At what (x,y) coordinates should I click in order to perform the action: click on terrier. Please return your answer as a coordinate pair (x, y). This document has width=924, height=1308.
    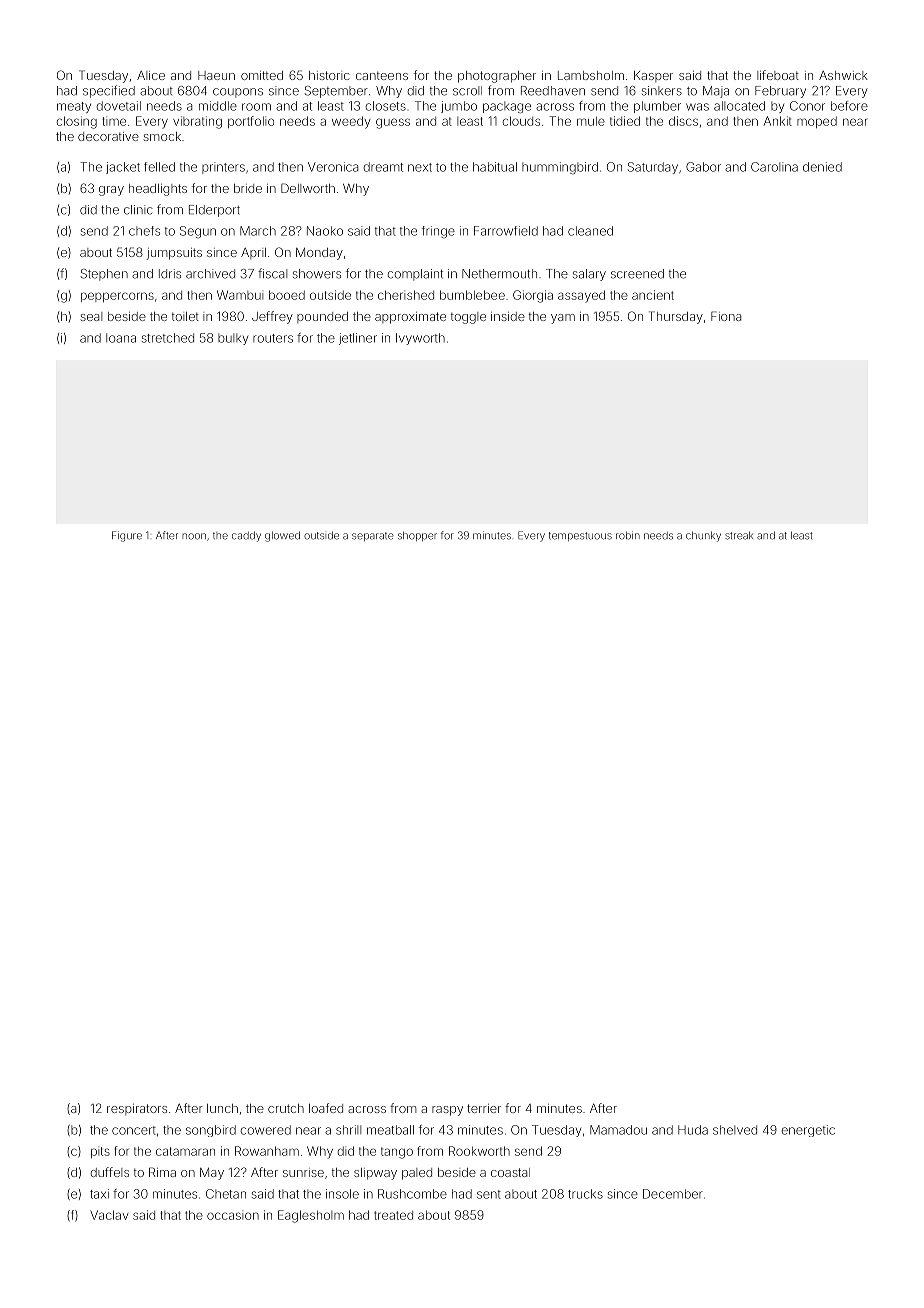
    Looking at the image, I should click on (484, 1108).
